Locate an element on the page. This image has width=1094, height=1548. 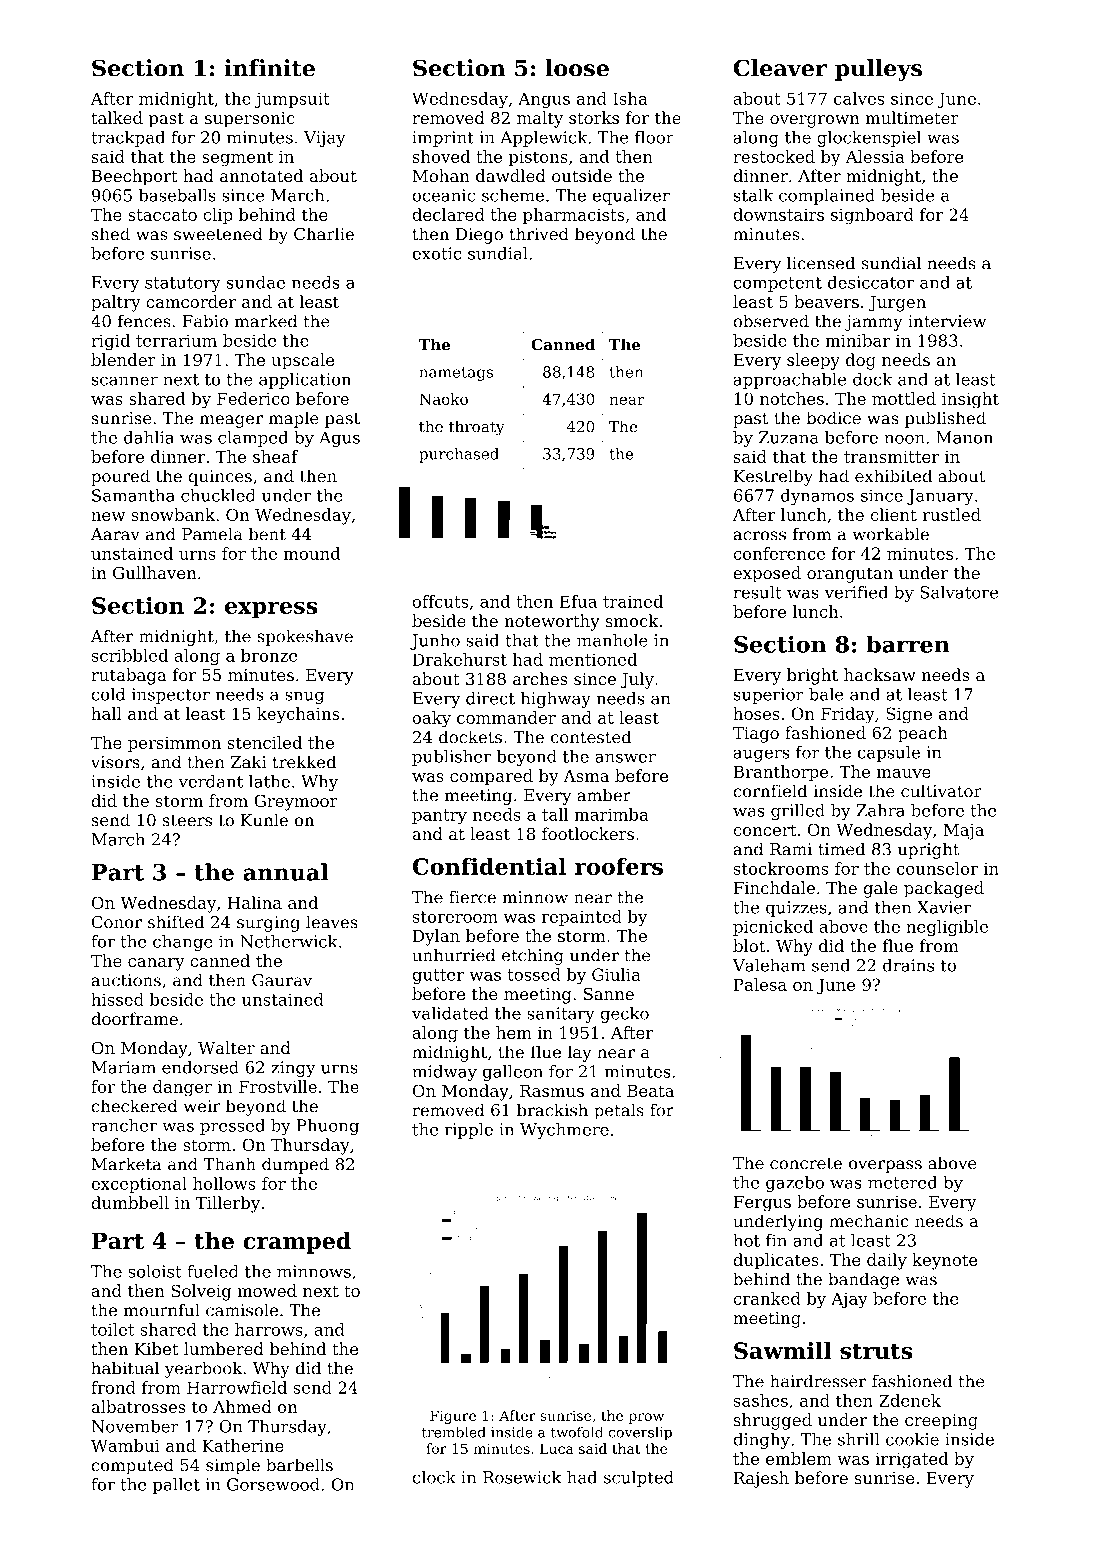
express is located at coordinates (271, 610).
